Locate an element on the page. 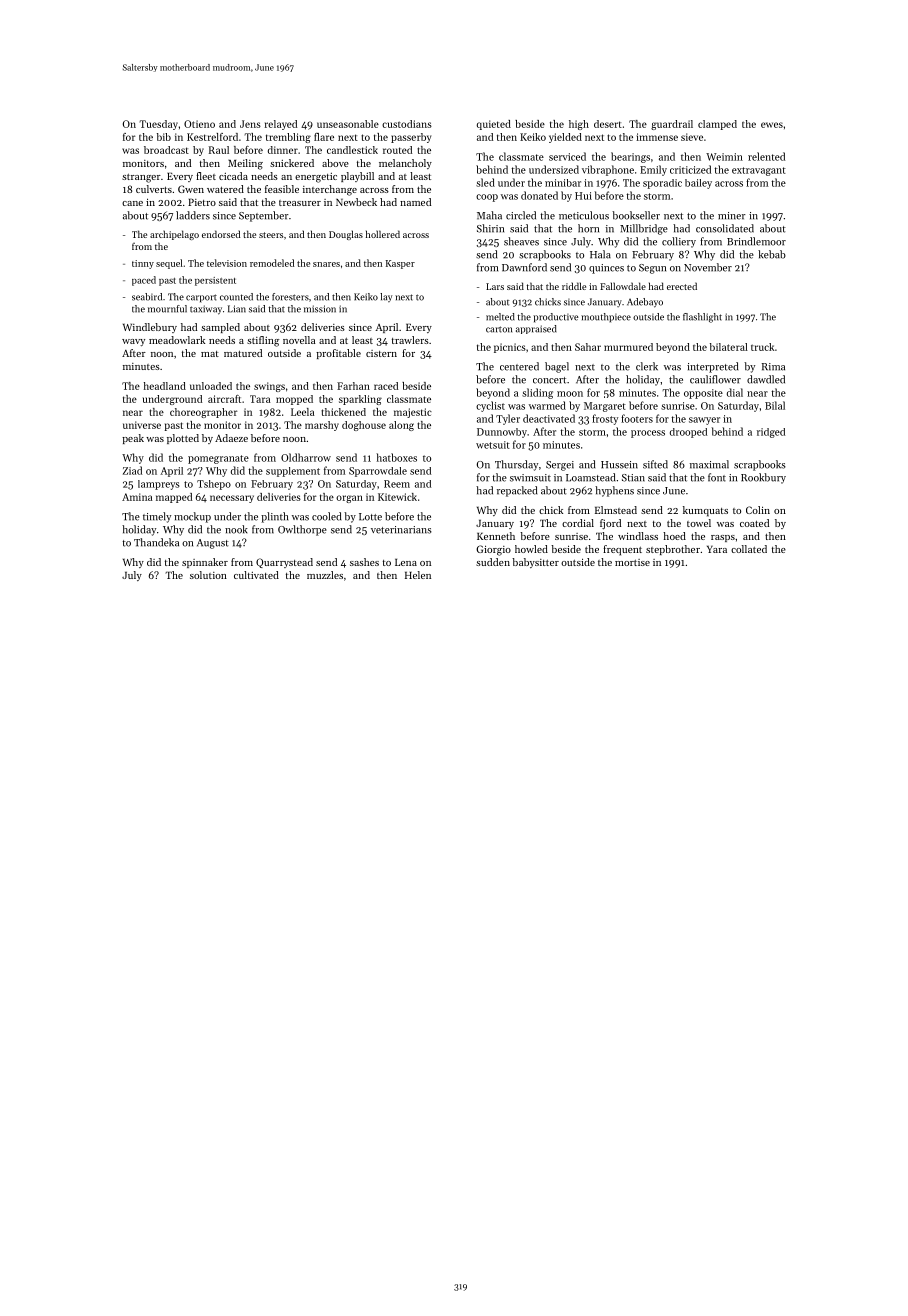  flashlight is located at coordinates (702, 318).
